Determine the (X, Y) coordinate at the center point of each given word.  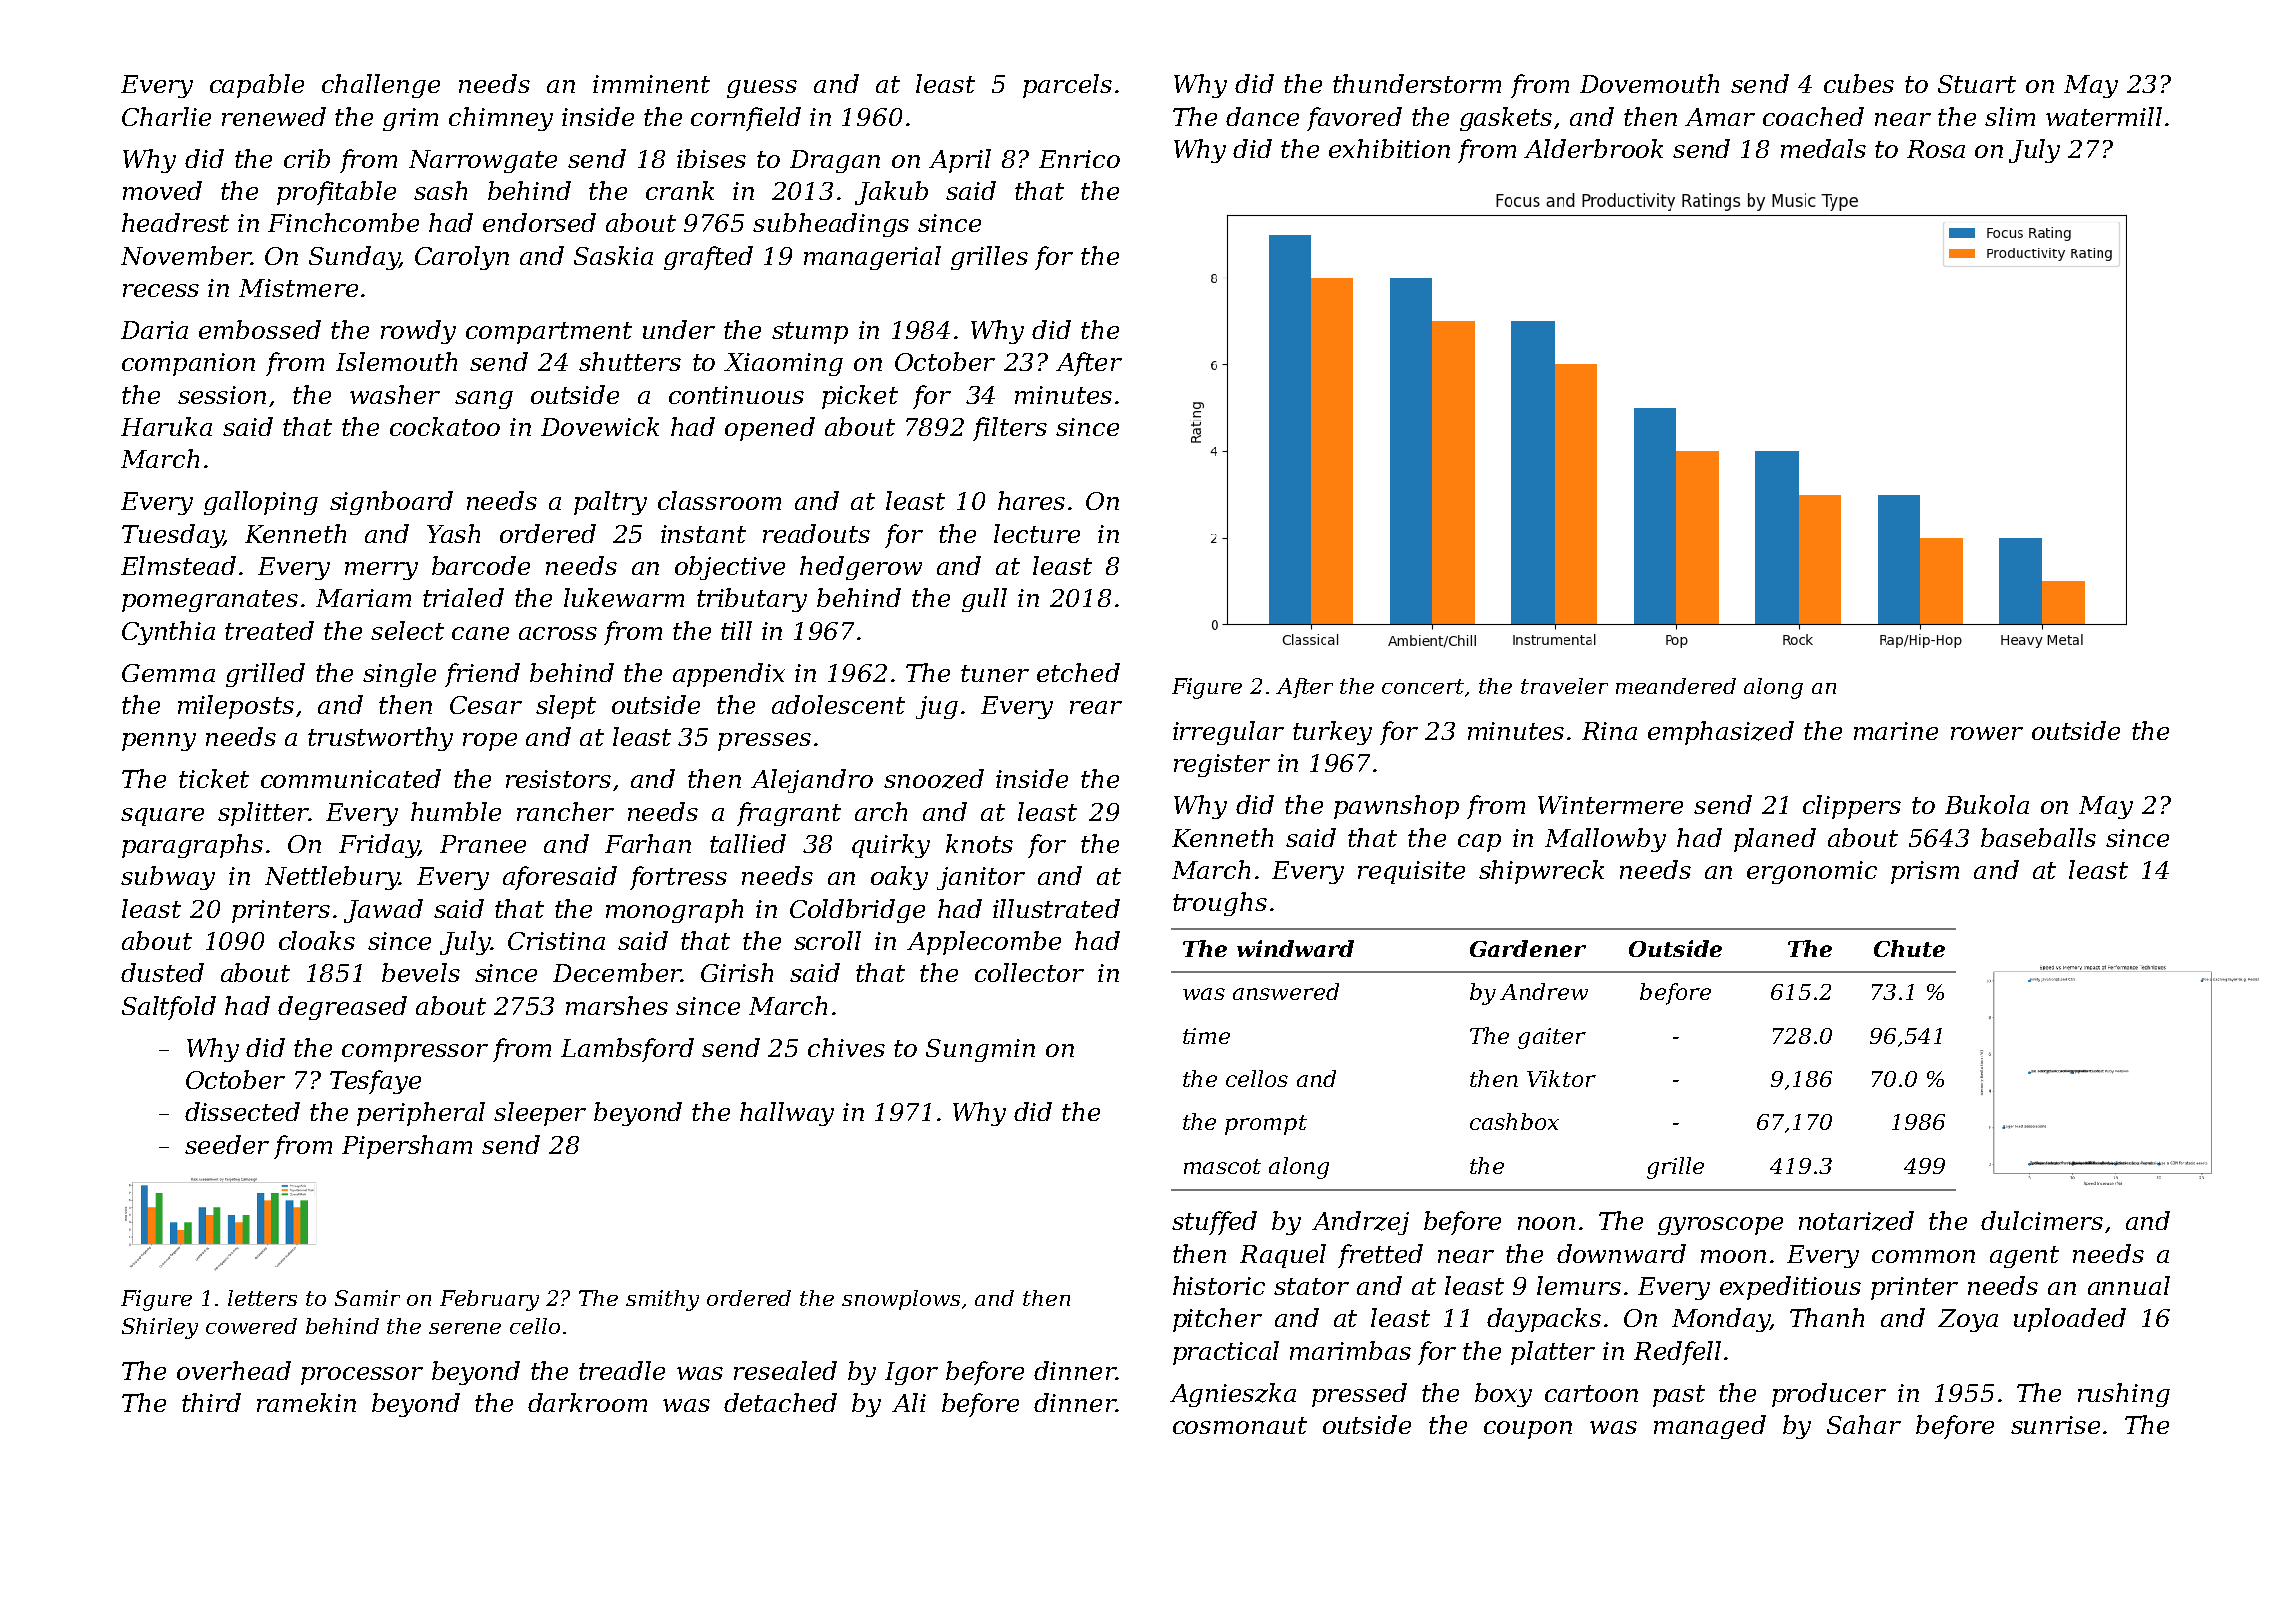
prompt (1266, 1125)
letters (262, 1298)
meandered (1676, 686)
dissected (242, 1111)
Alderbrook (1593, 148)
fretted (1380, 1256)
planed (1775, 840)
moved (162, 190)
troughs (1220, 904)
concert (1423, 686)
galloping (261, 503)
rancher (565, 811)
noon (1546, 1223)
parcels (1067, 86)
